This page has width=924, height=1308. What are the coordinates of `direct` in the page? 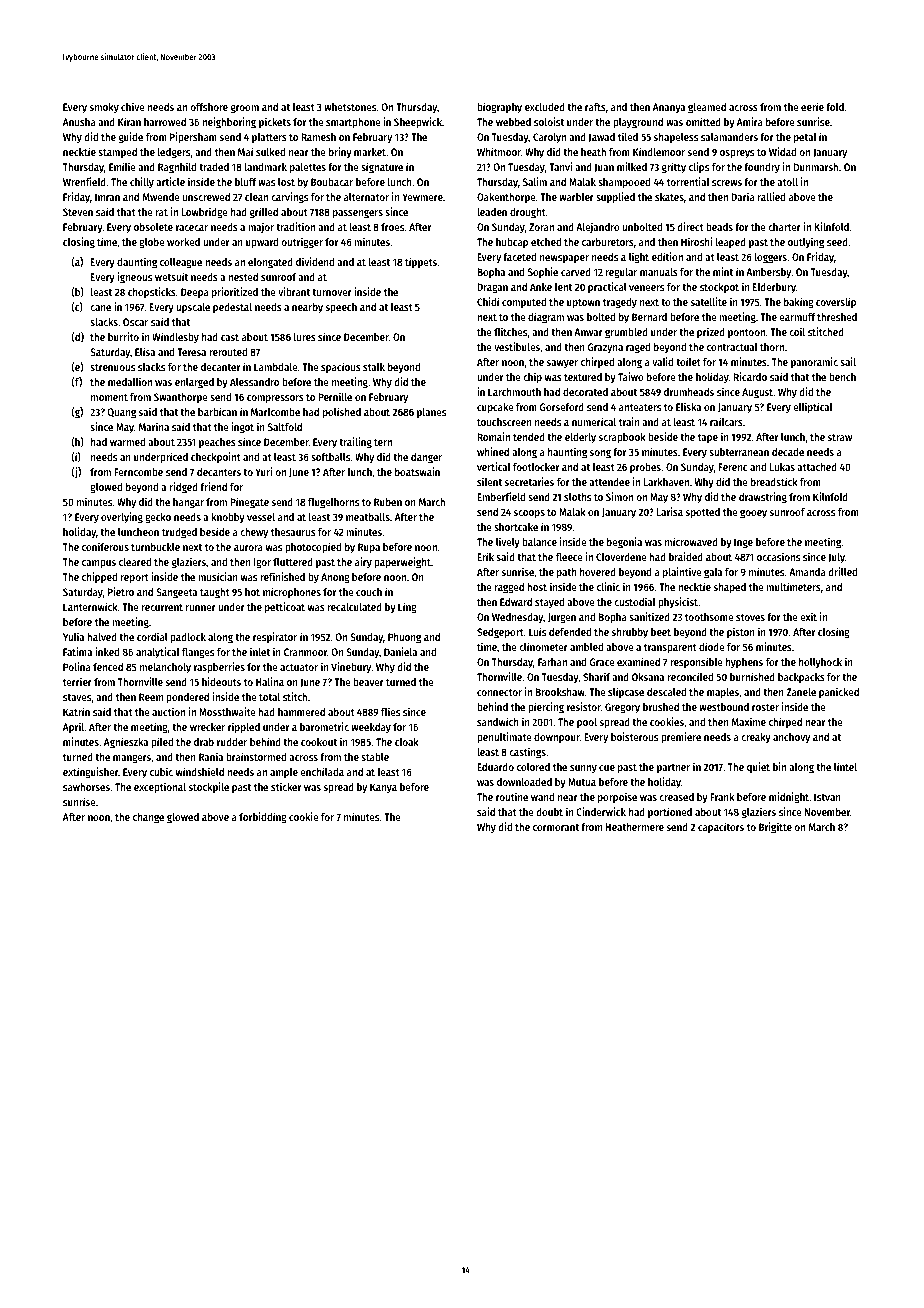 It's located at (690, 226).
